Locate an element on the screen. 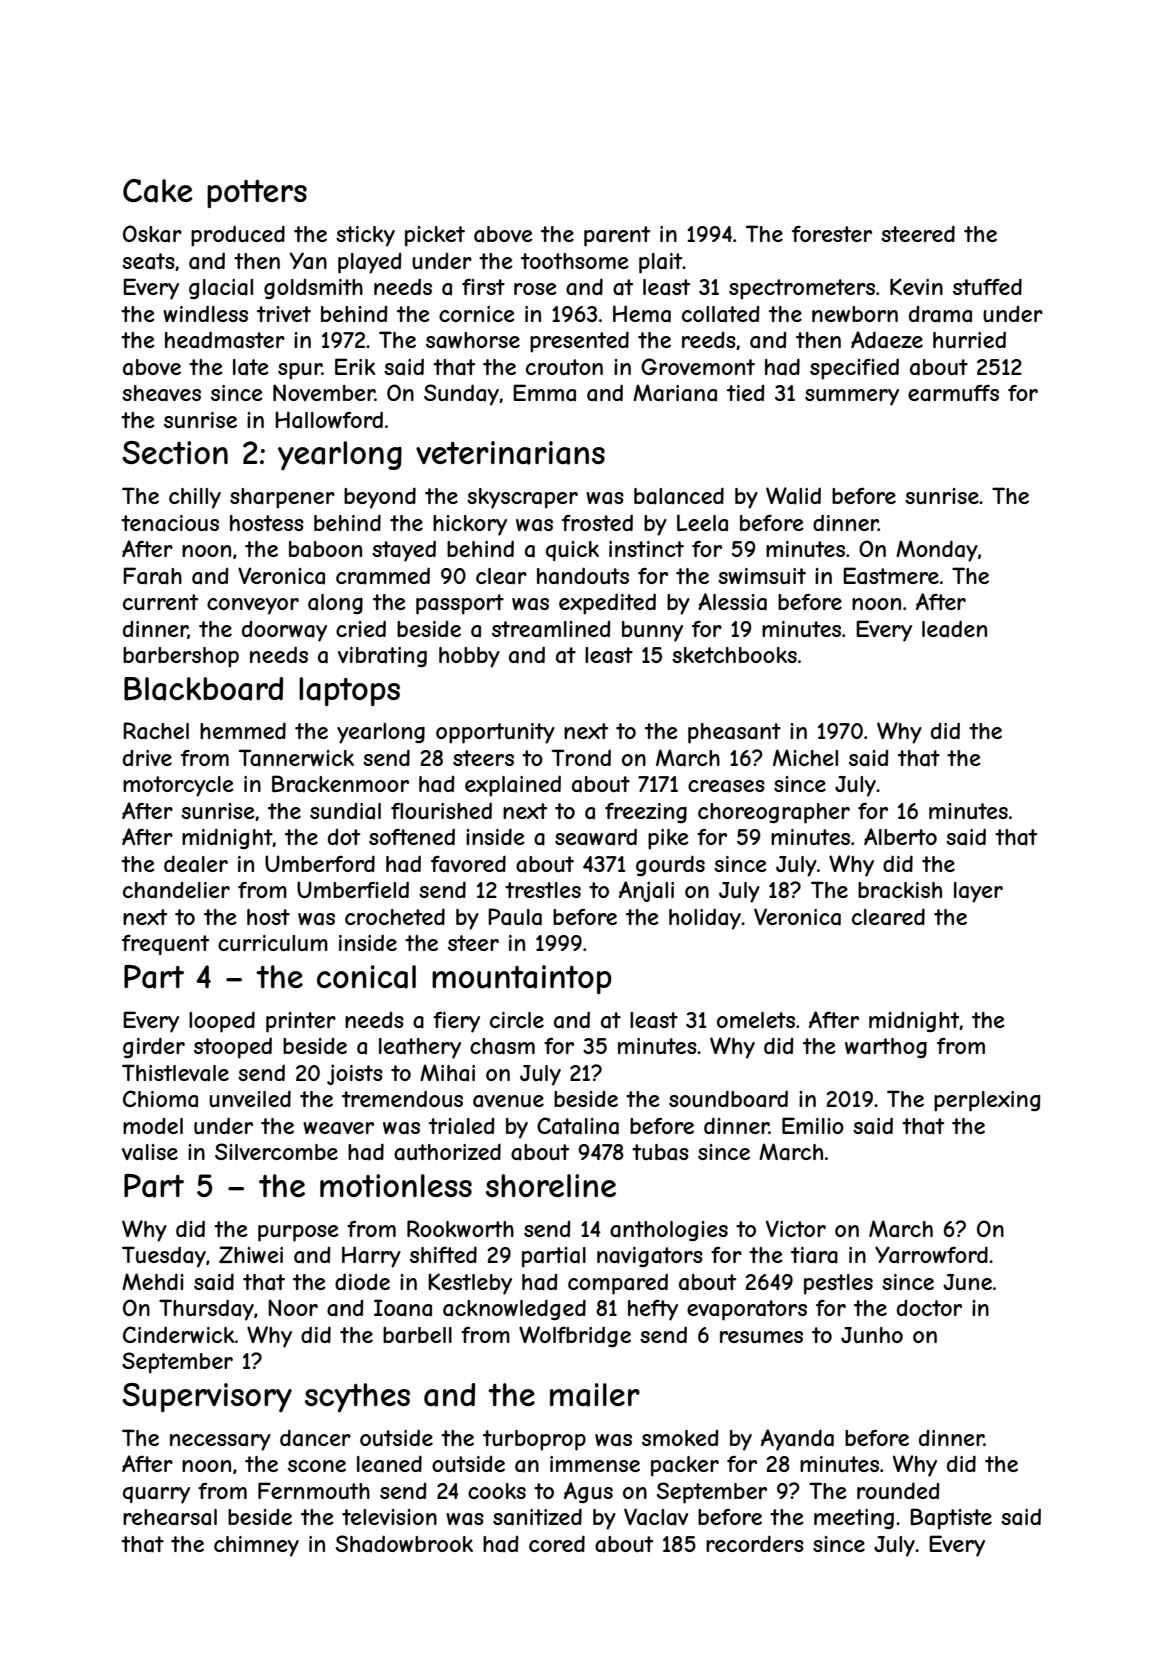 This screenshot has width=1165, height=1654. Walid is located at coordinates (793, 496).
